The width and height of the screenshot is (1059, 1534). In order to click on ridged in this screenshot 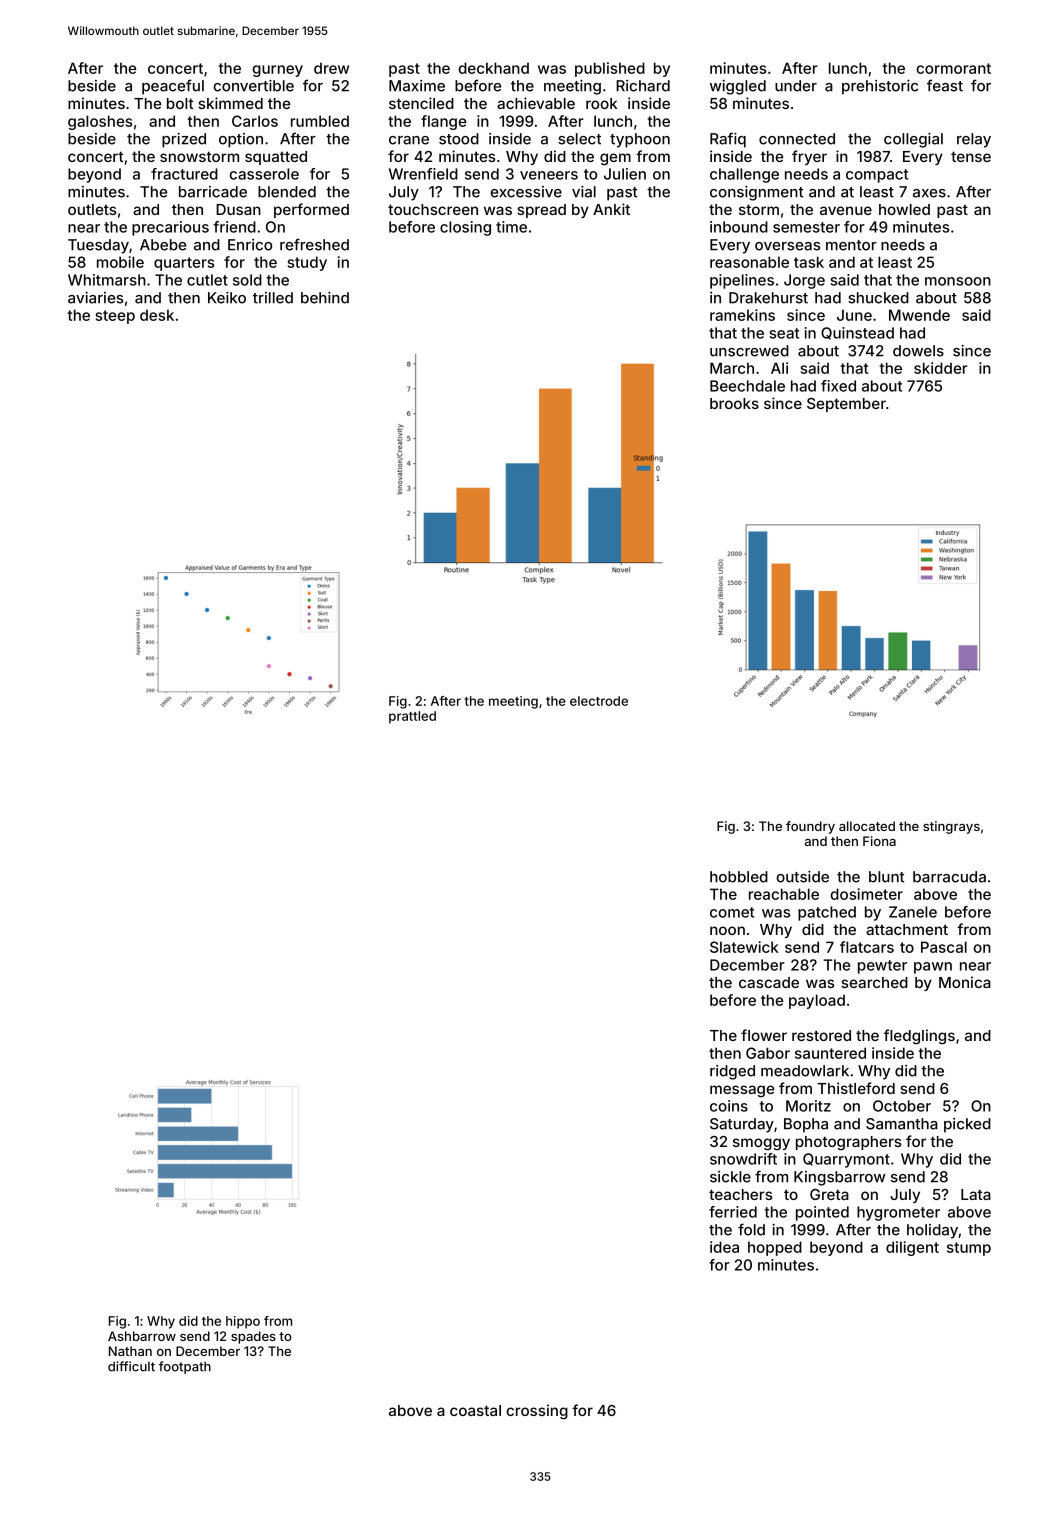, I will do `click(732, 1072)`.
